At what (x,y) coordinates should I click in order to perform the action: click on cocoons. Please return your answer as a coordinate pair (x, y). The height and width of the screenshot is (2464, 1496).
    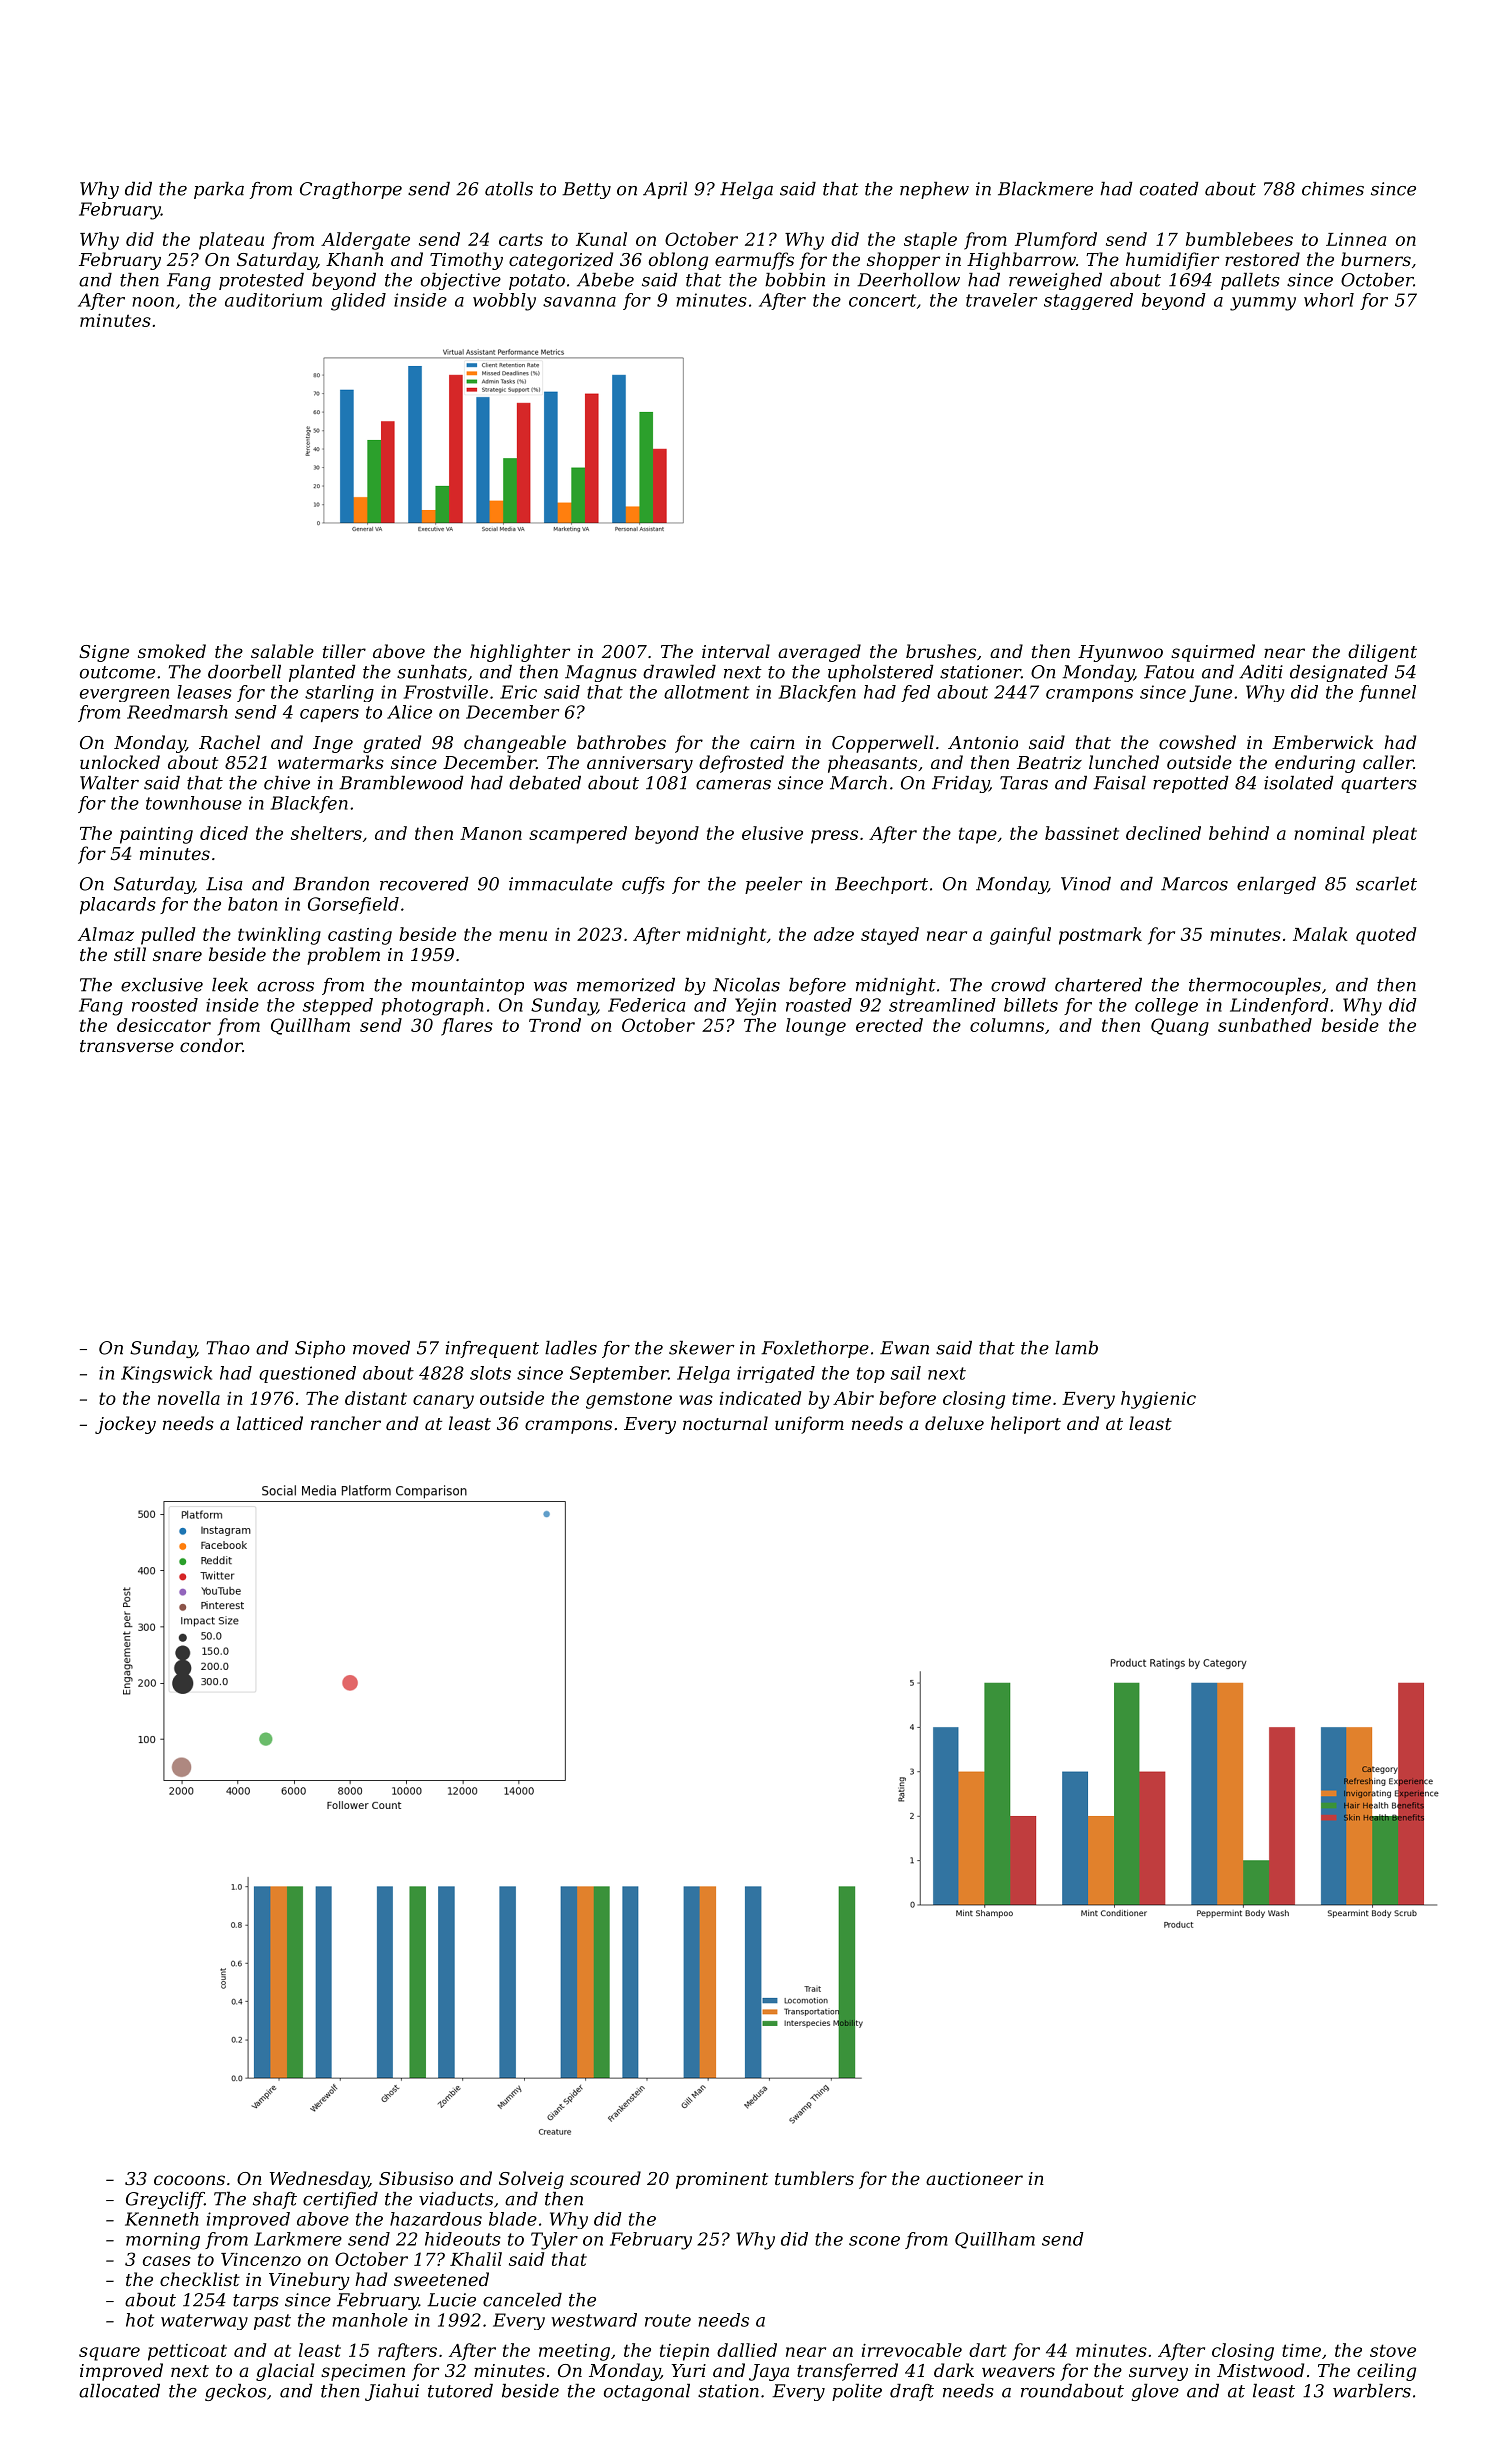
    Looking at the image, I should click on (189, 2180).
